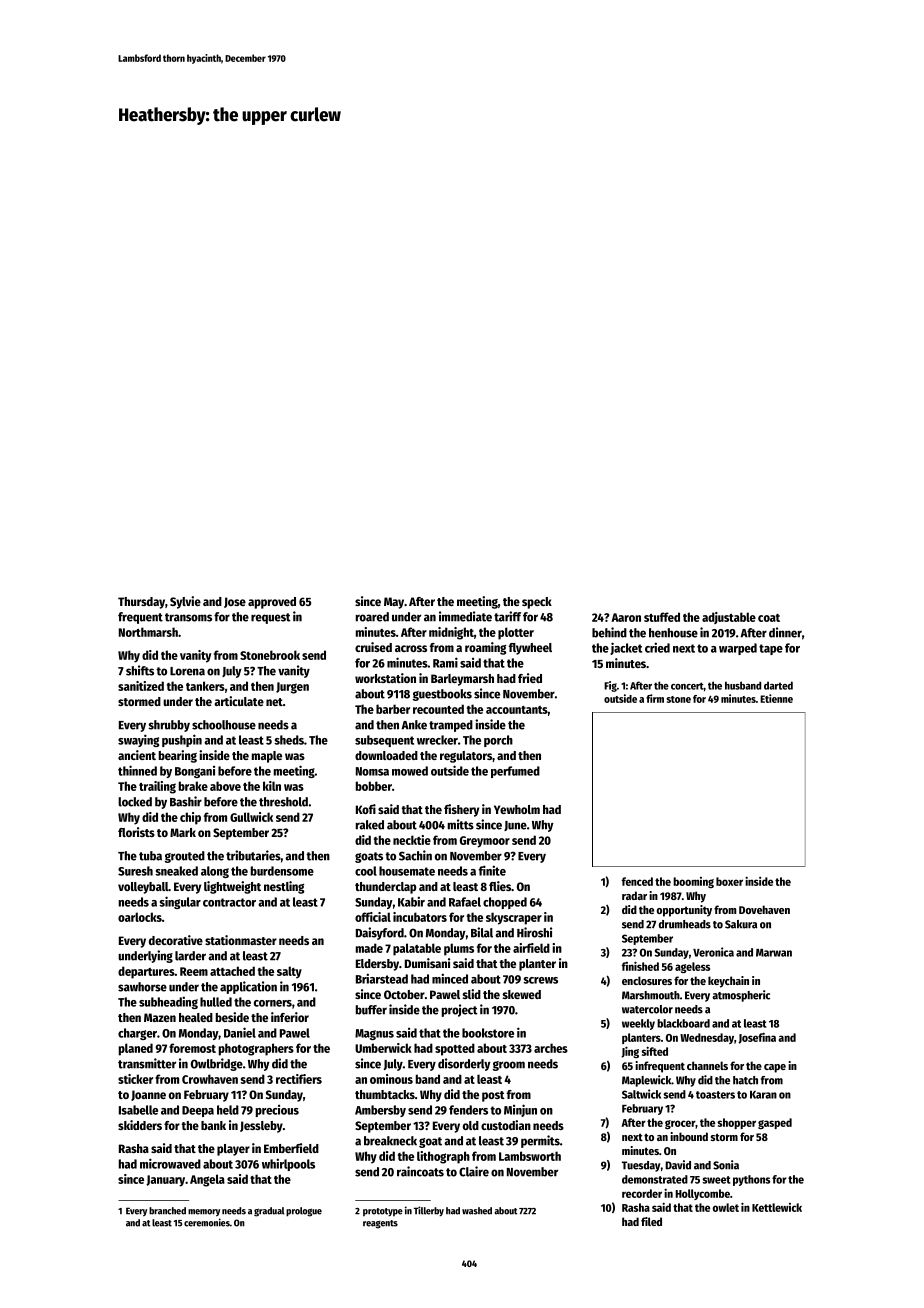  Describe the element at coordinates (282, 871) in the page. I see `burdensome` at that location.
